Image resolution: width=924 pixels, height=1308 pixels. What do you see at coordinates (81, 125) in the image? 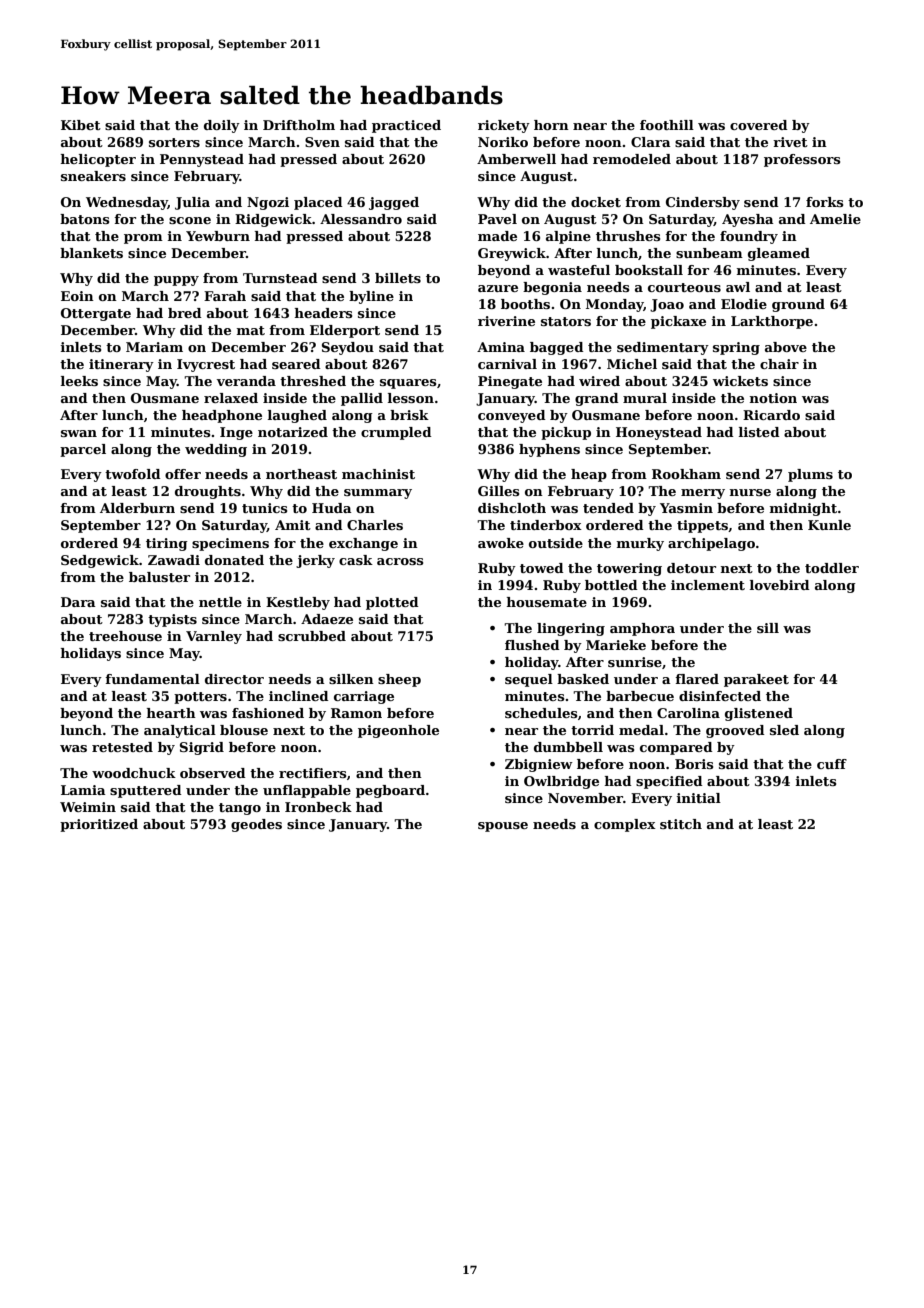
I see `Kibet` at bounding box center [81, 125].
